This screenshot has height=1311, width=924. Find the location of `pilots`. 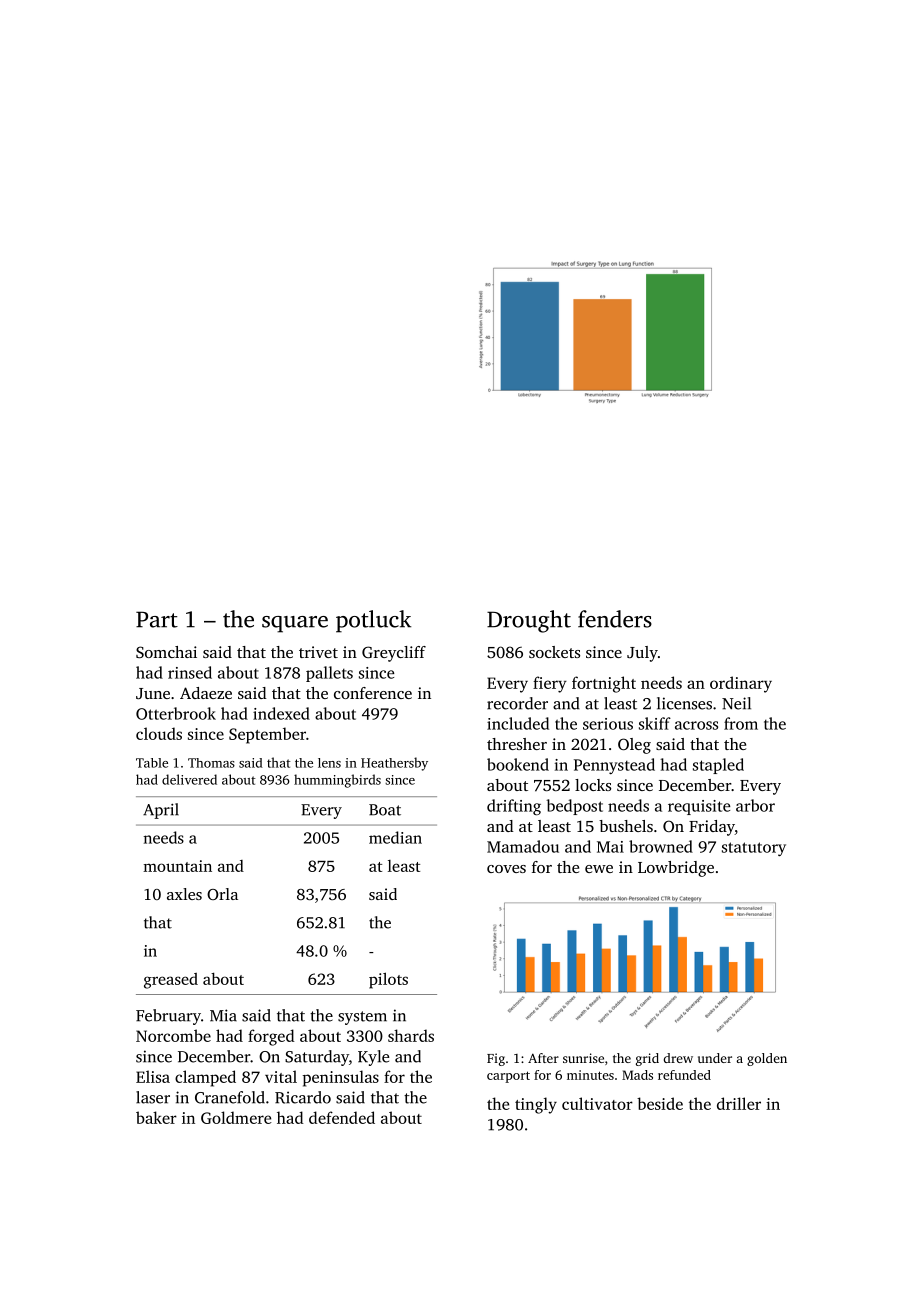

pilots is located at coordinates (388, 980).
